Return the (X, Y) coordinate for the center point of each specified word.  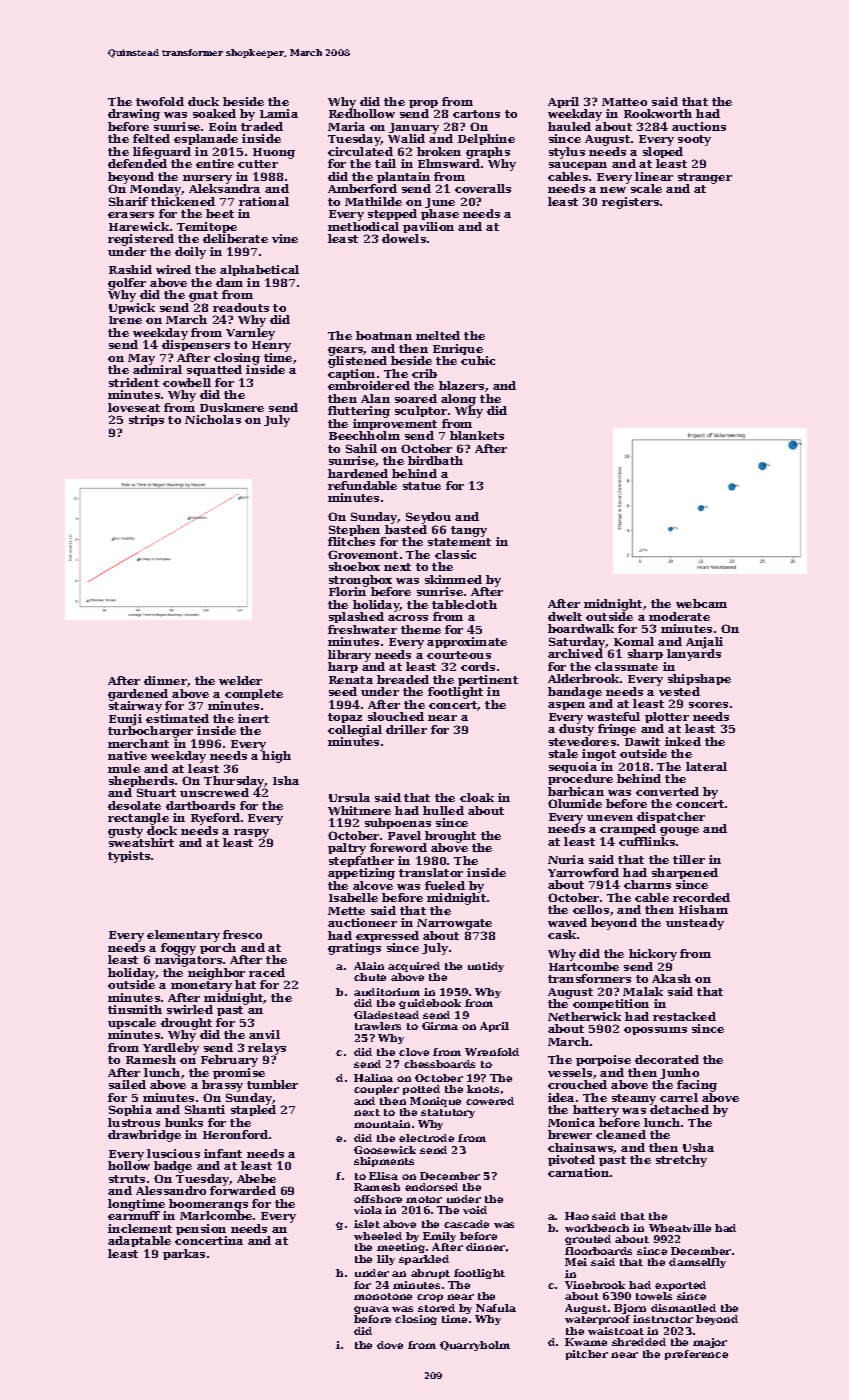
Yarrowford (583, 872)
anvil (264, 1034)
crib (424, 373)
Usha (698, 1147)
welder (240, 680)
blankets (477, 435)
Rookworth (658, 113)
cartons (476, 114)
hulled (443, 810)
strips (146, 420)
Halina (373, 1078)
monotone (383, 1296)
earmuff (134, 1216)
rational (264, 201)
